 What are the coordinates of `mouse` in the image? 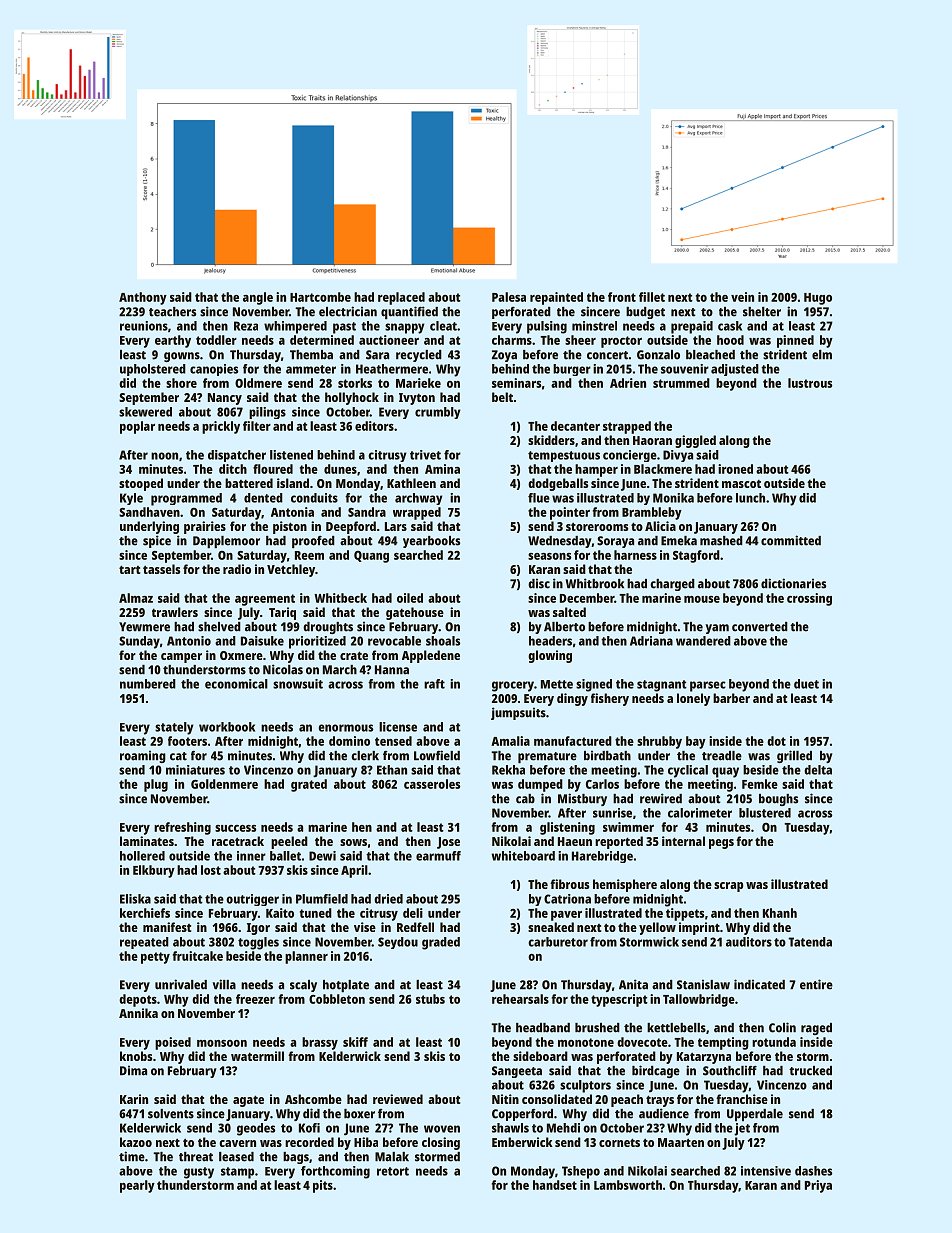 It's located at (702, 599).
